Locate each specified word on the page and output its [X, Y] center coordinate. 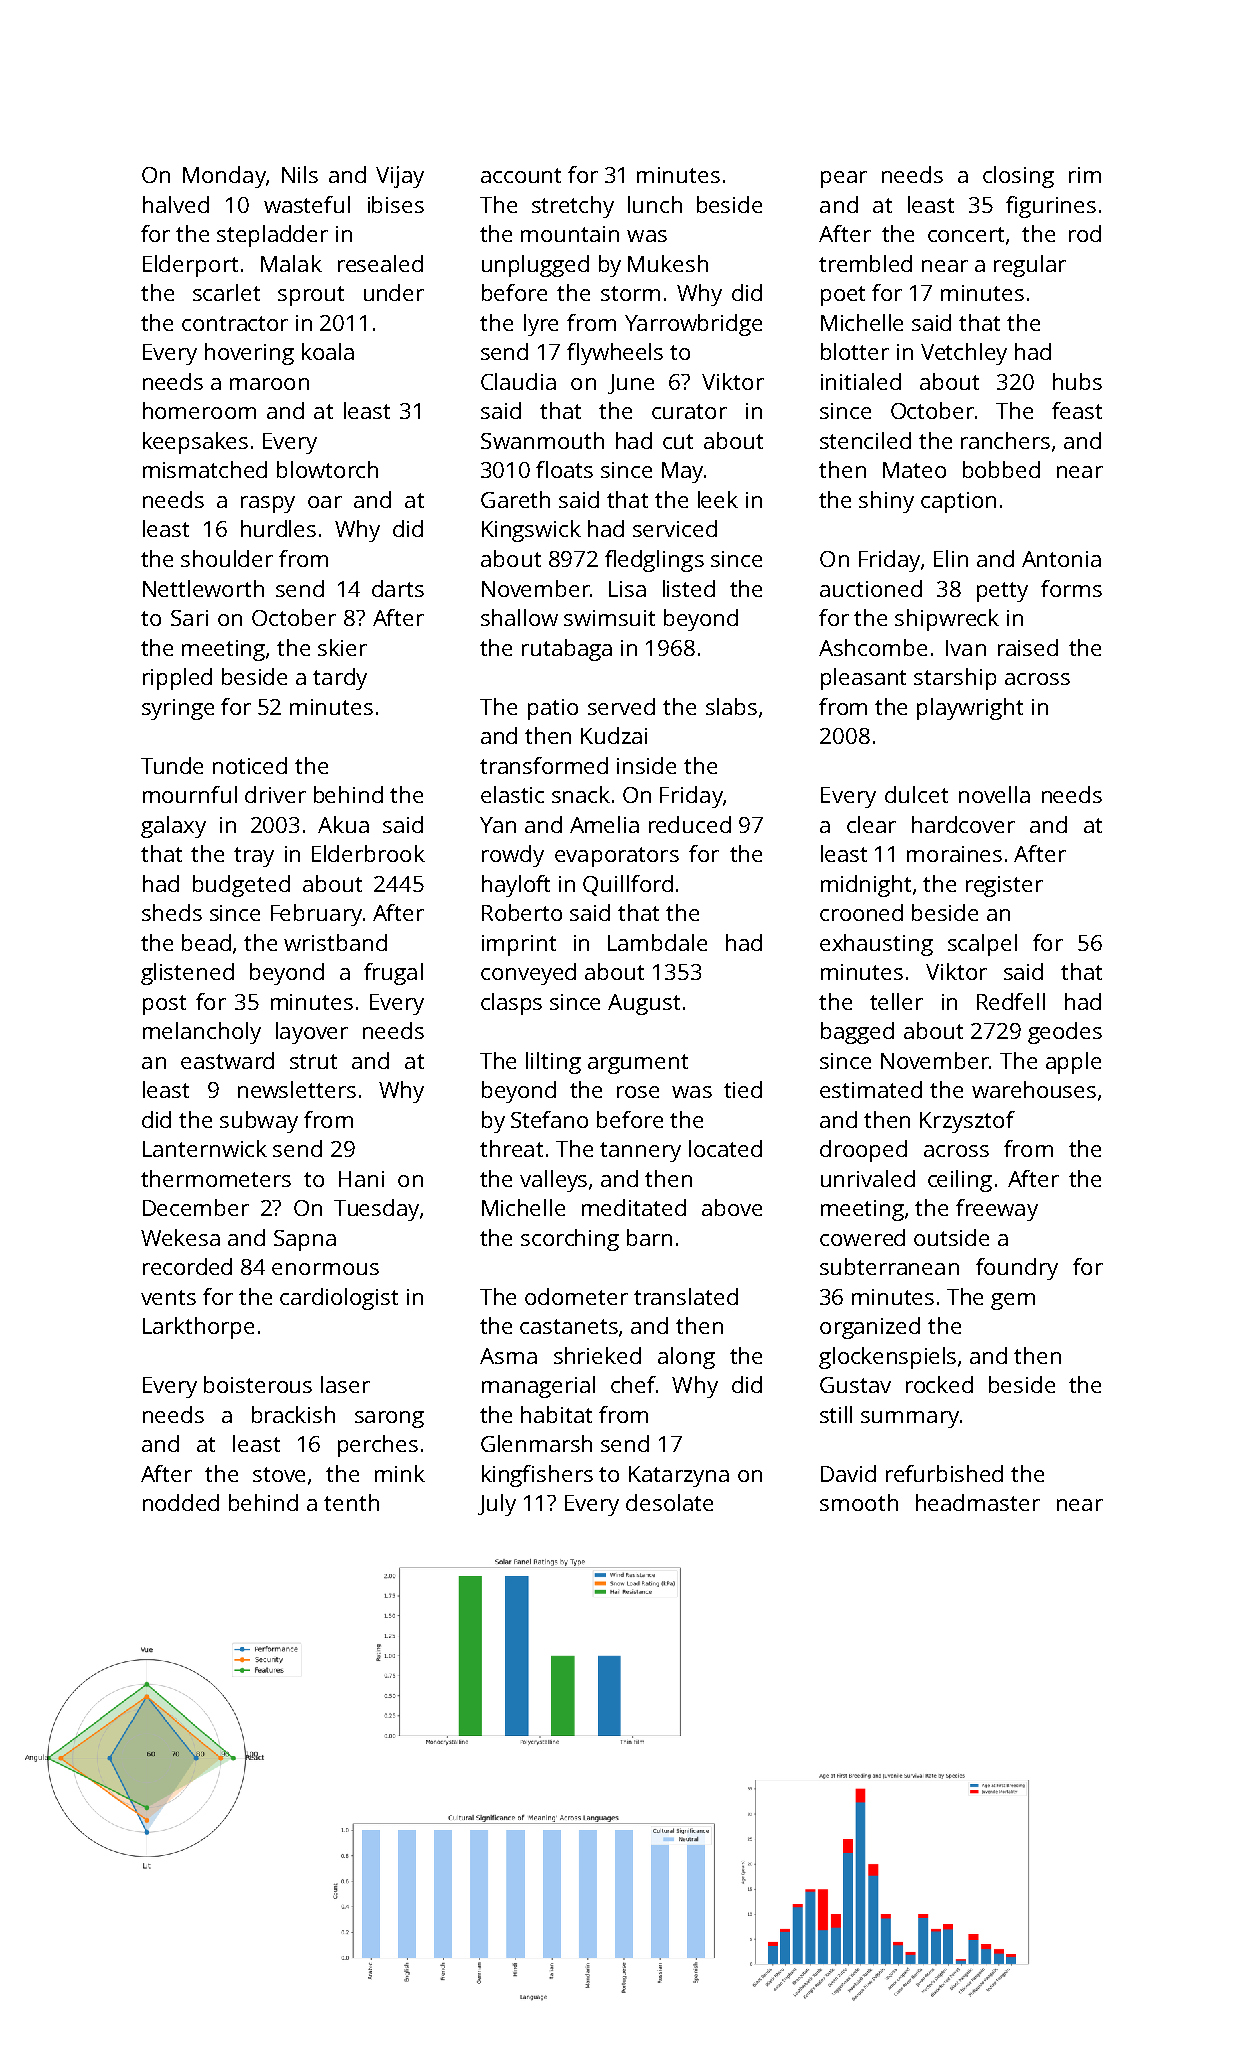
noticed [250, 765]
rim [1085, 175]
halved [176, 204]
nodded [181, 1502]
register [1004, 886]
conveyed [528, 974]
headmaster [978, 1502]
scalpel [982, 945]
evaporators [617, 857]
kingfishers [537, 1476]
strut [313, 1061]
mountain [570, 234]
